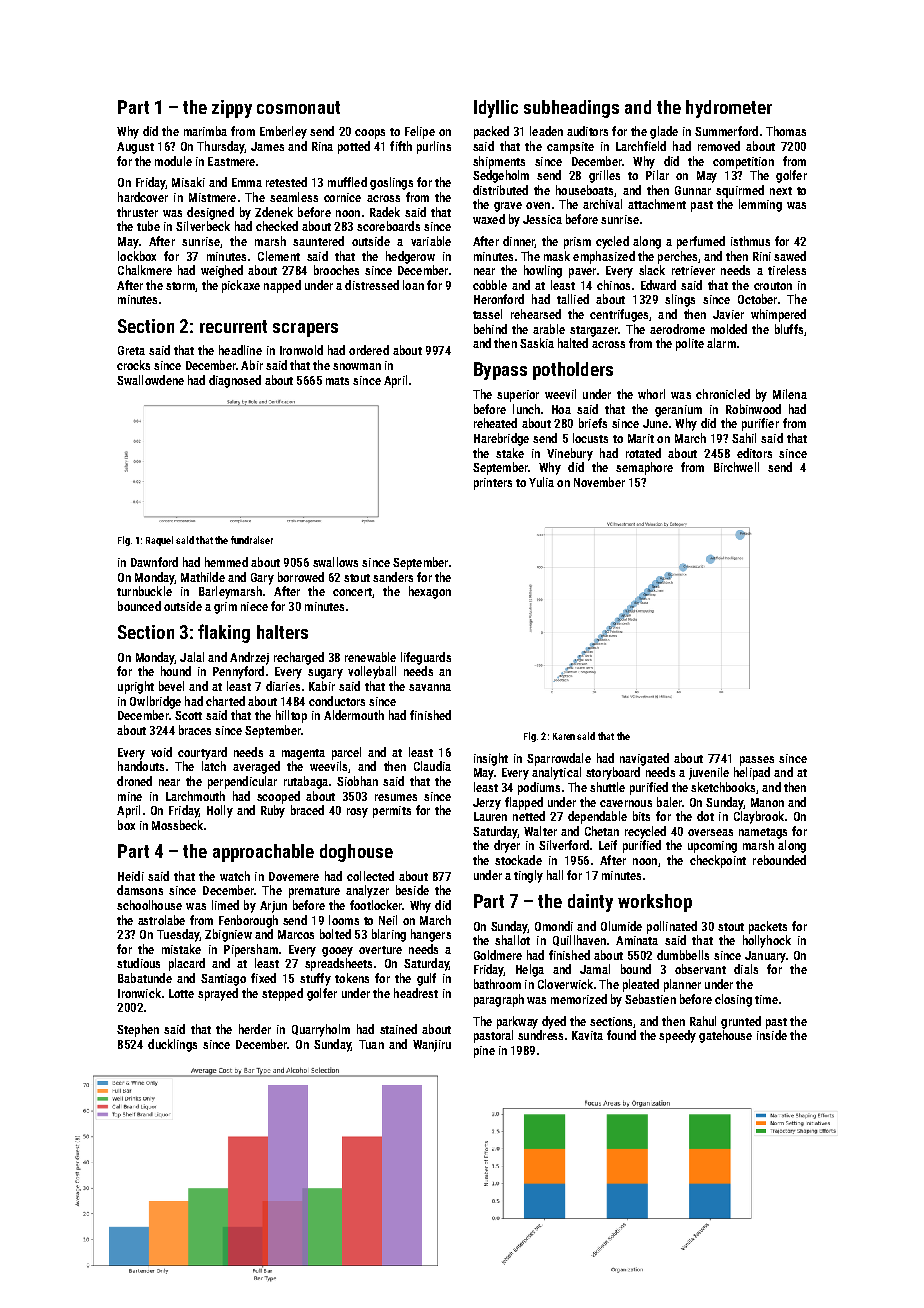  I want to click on pine, so click(484, 1052).
